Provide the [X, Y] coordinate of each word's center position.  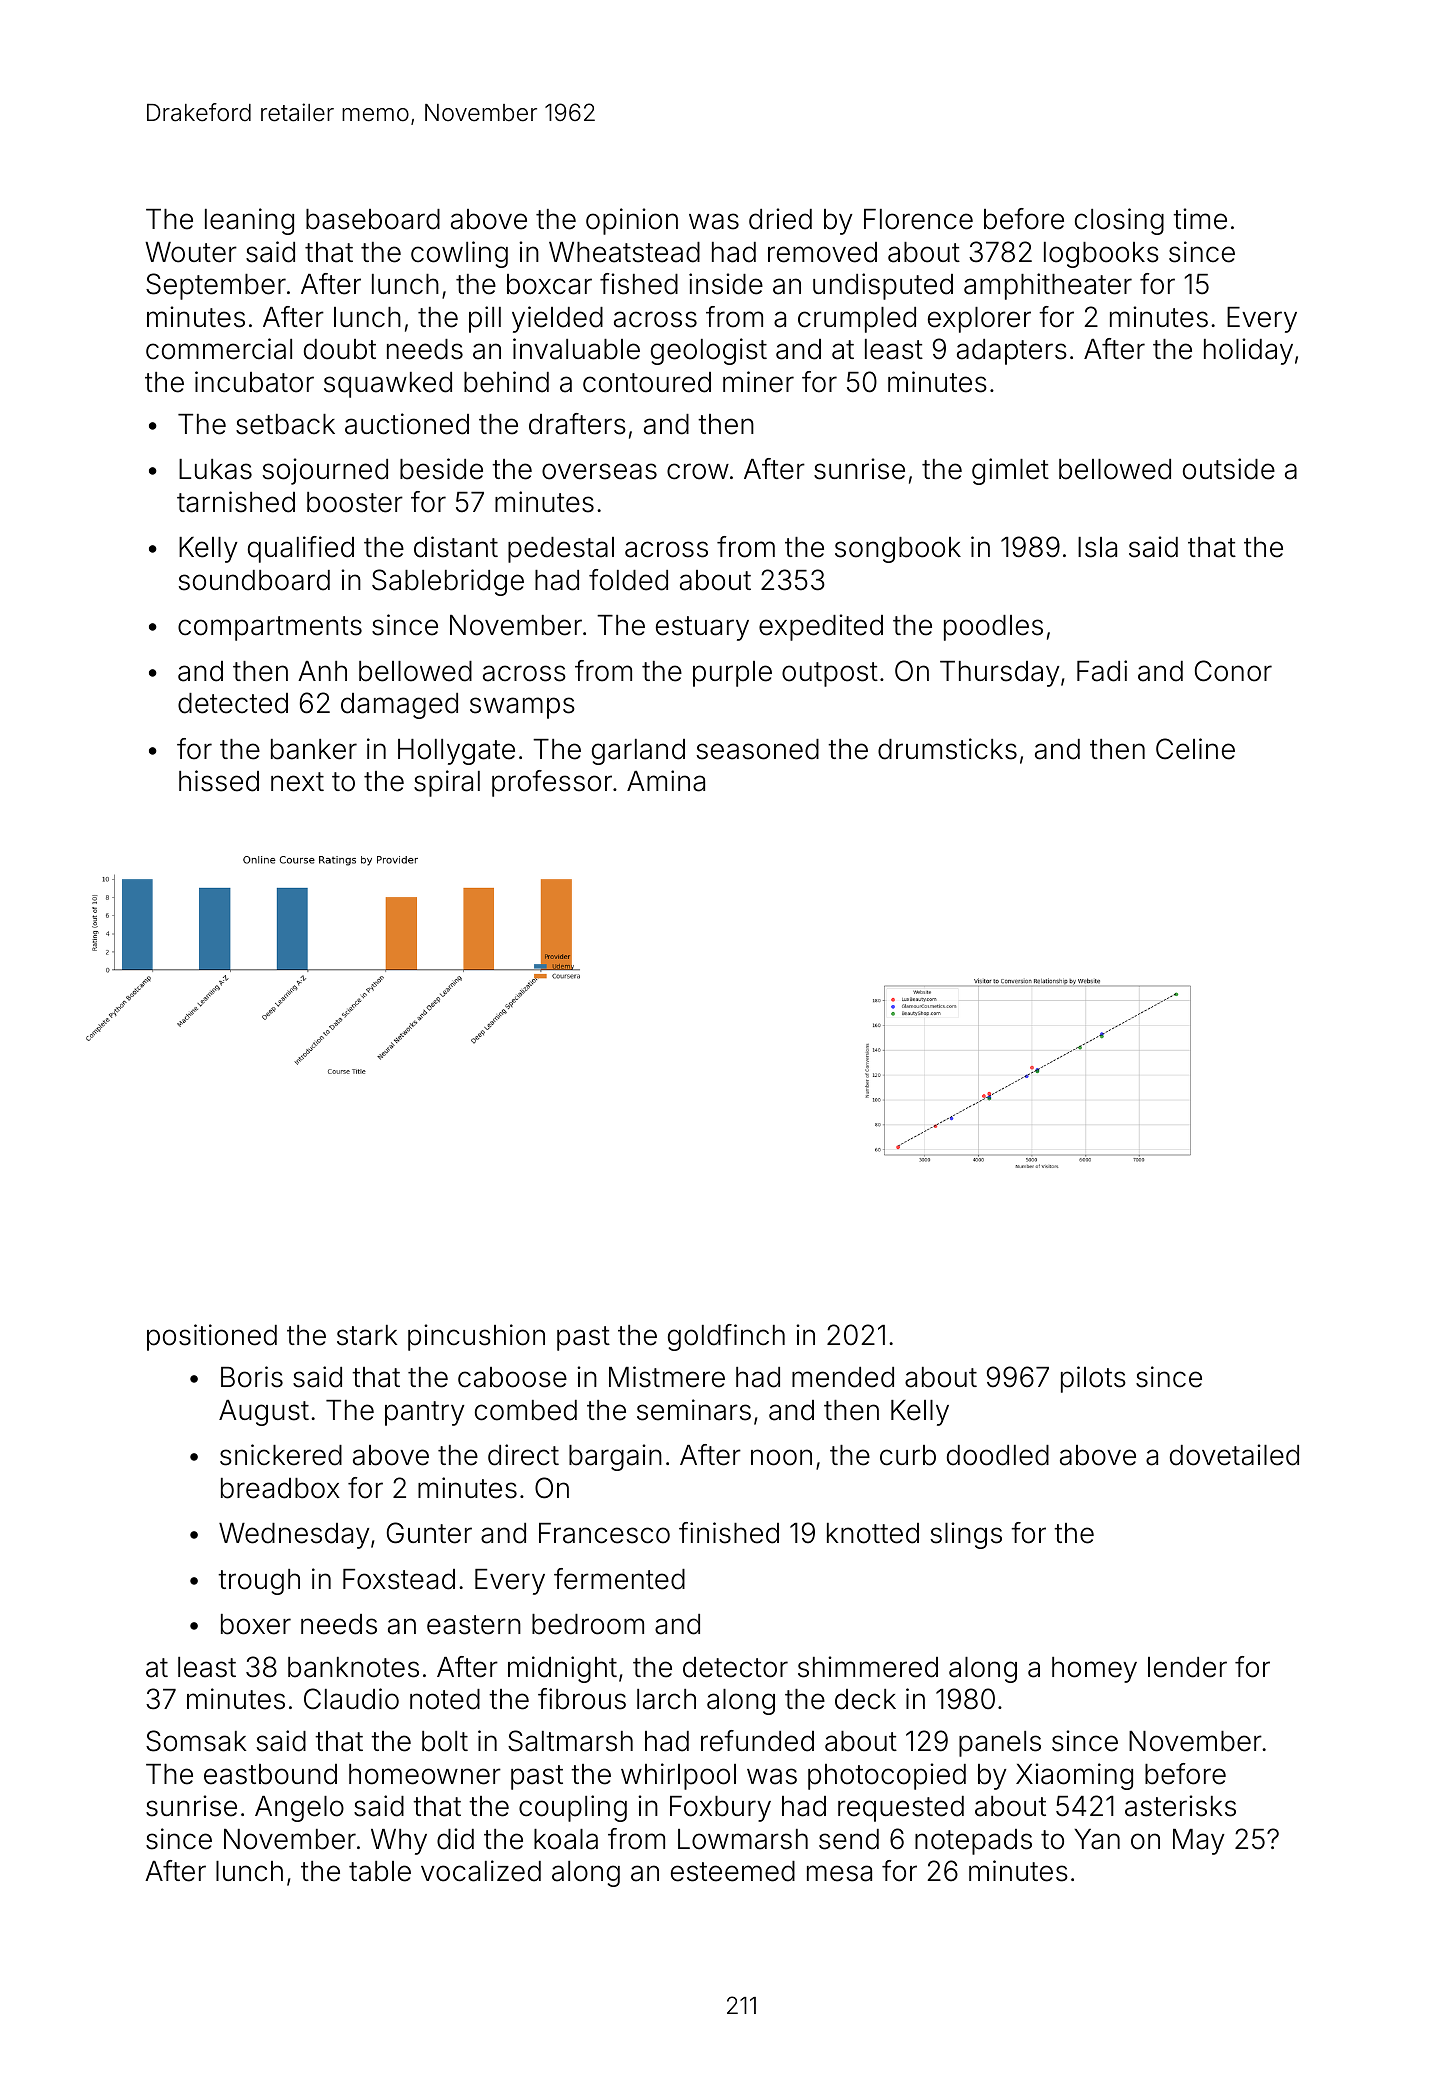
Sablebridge [448, 582]
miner [758, 382]
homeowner [425, 1774]
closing [1119, 221]
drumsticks [947, 749]
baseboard [373, 219]
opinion [632, 221]
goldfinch [726, 1337]
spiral [447, 783]
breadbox [280, 1488]
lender [1187, 1667]
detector [735, 1667]
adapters [1012, 352]
